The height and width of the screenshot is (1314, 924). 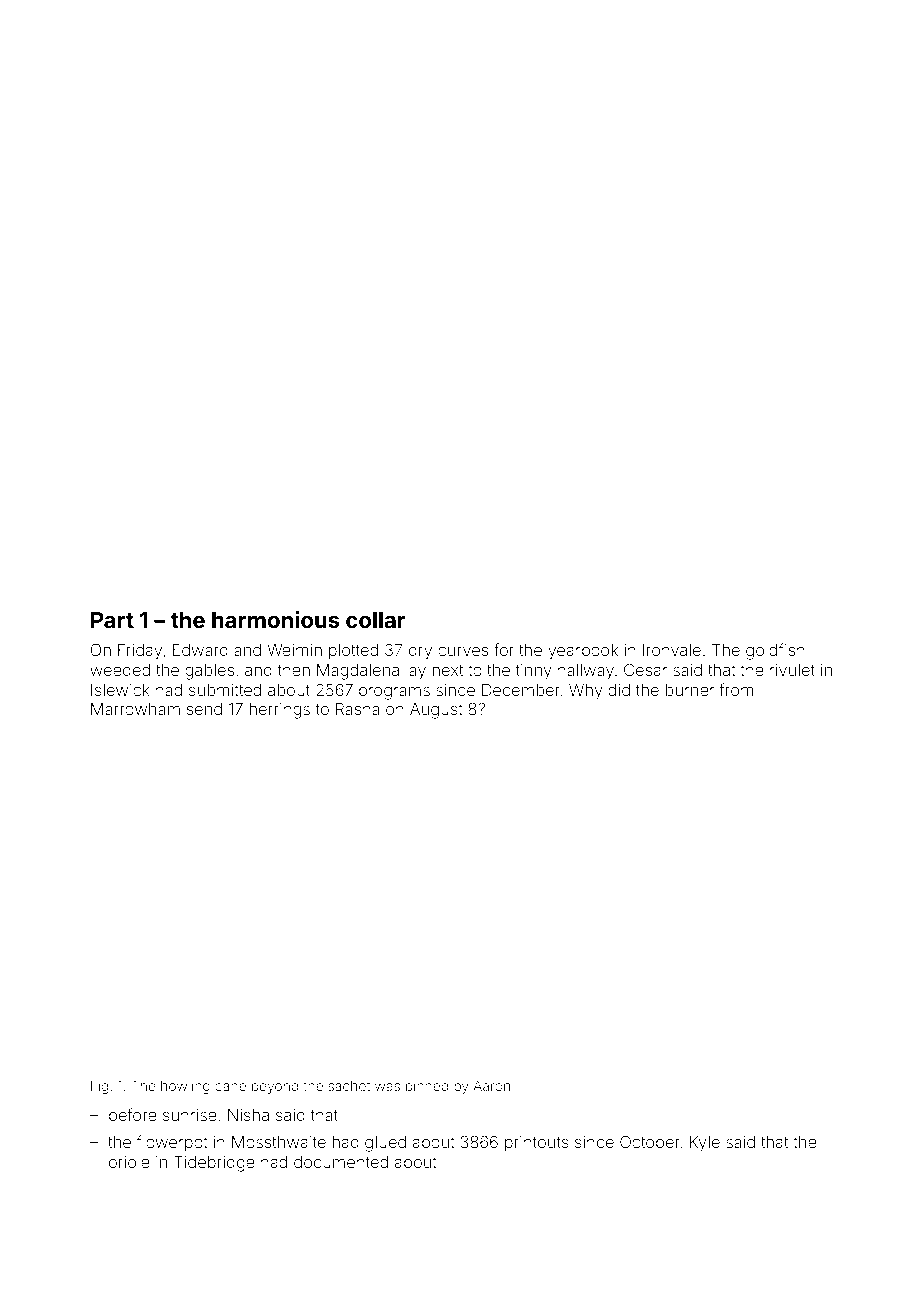 I want to click on October, so click(x=650, y=1141).
